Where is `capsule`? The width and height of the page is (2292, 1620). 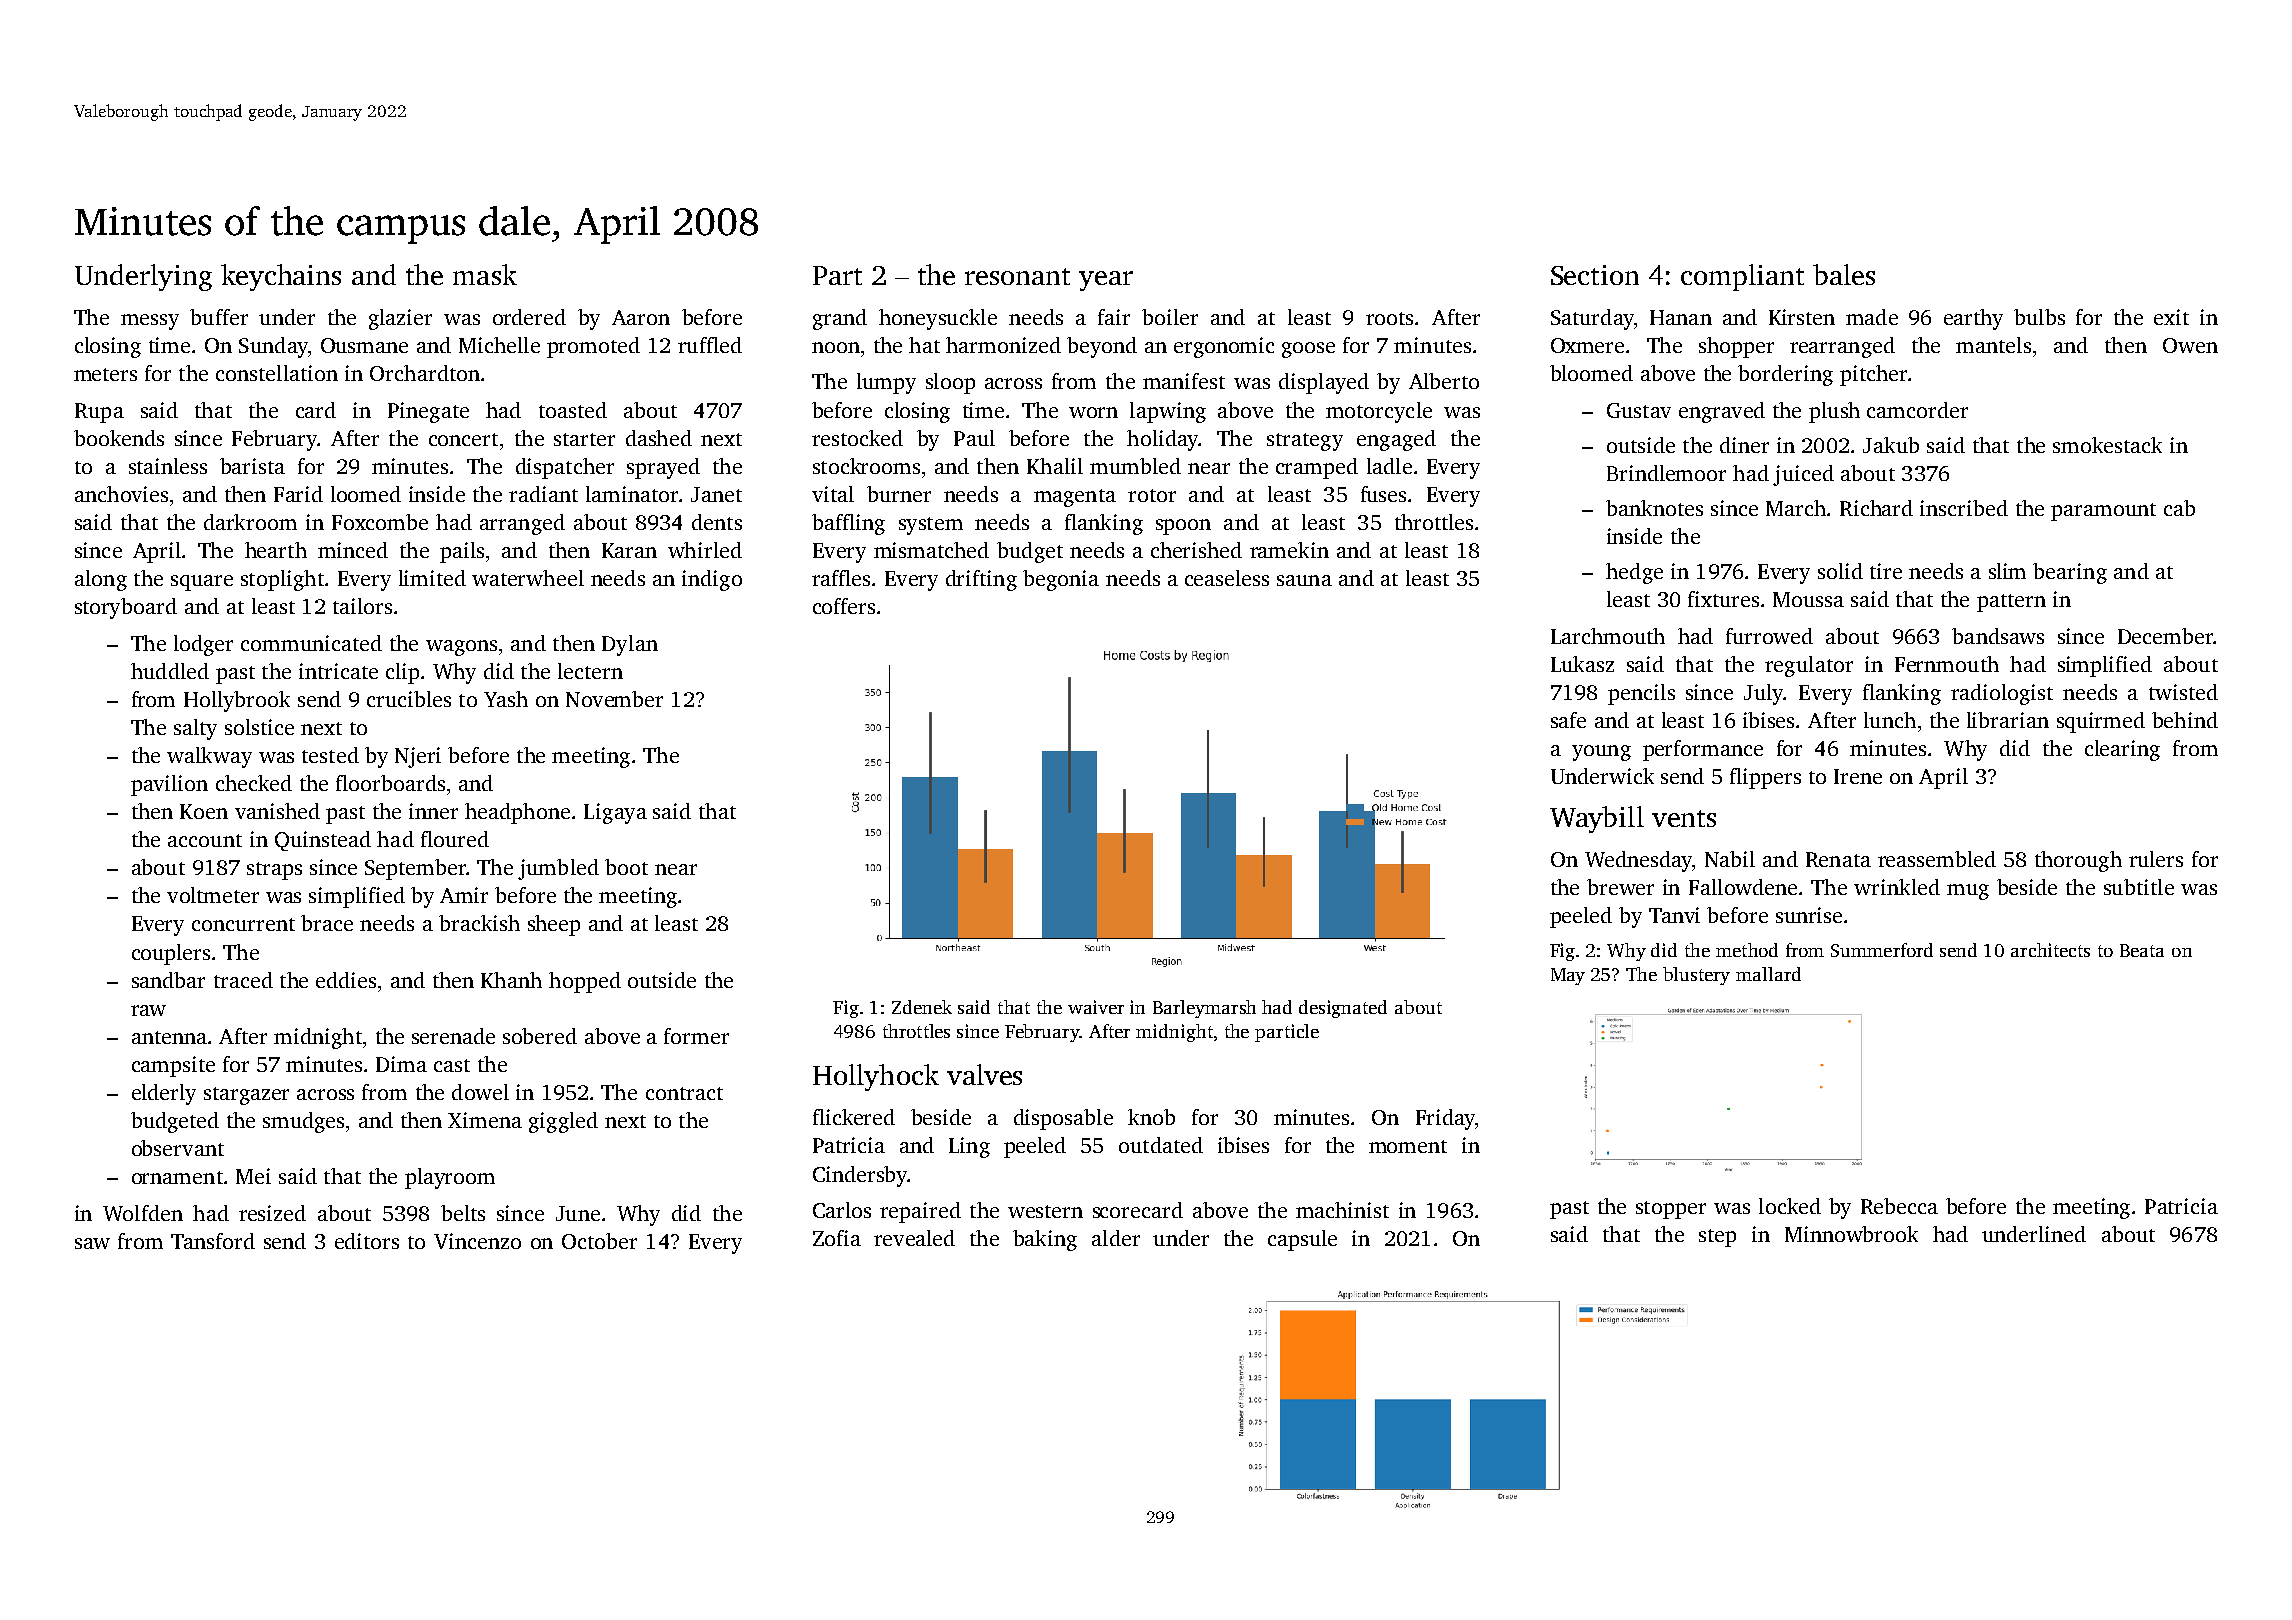
capsule is located at coordinates (1302, 1240).
